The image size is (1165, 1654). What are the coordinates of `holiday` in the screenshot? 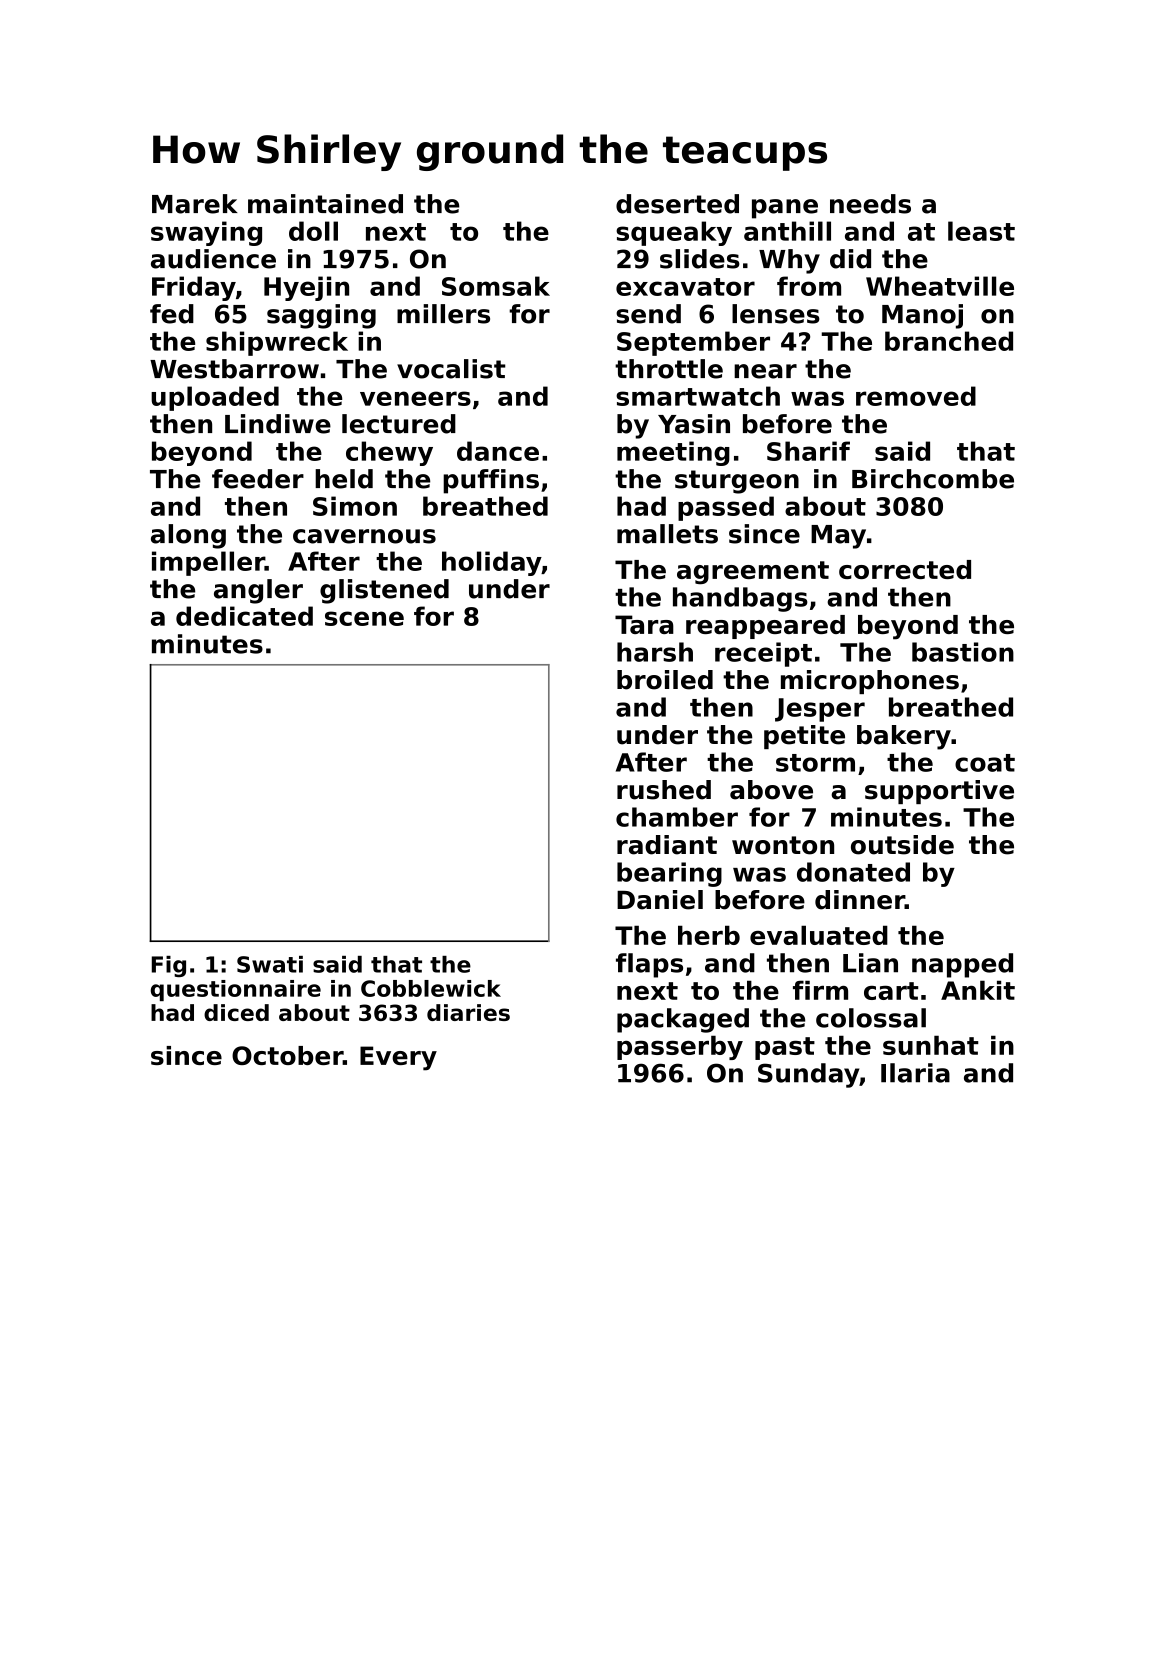 It's located at (492, 563).
